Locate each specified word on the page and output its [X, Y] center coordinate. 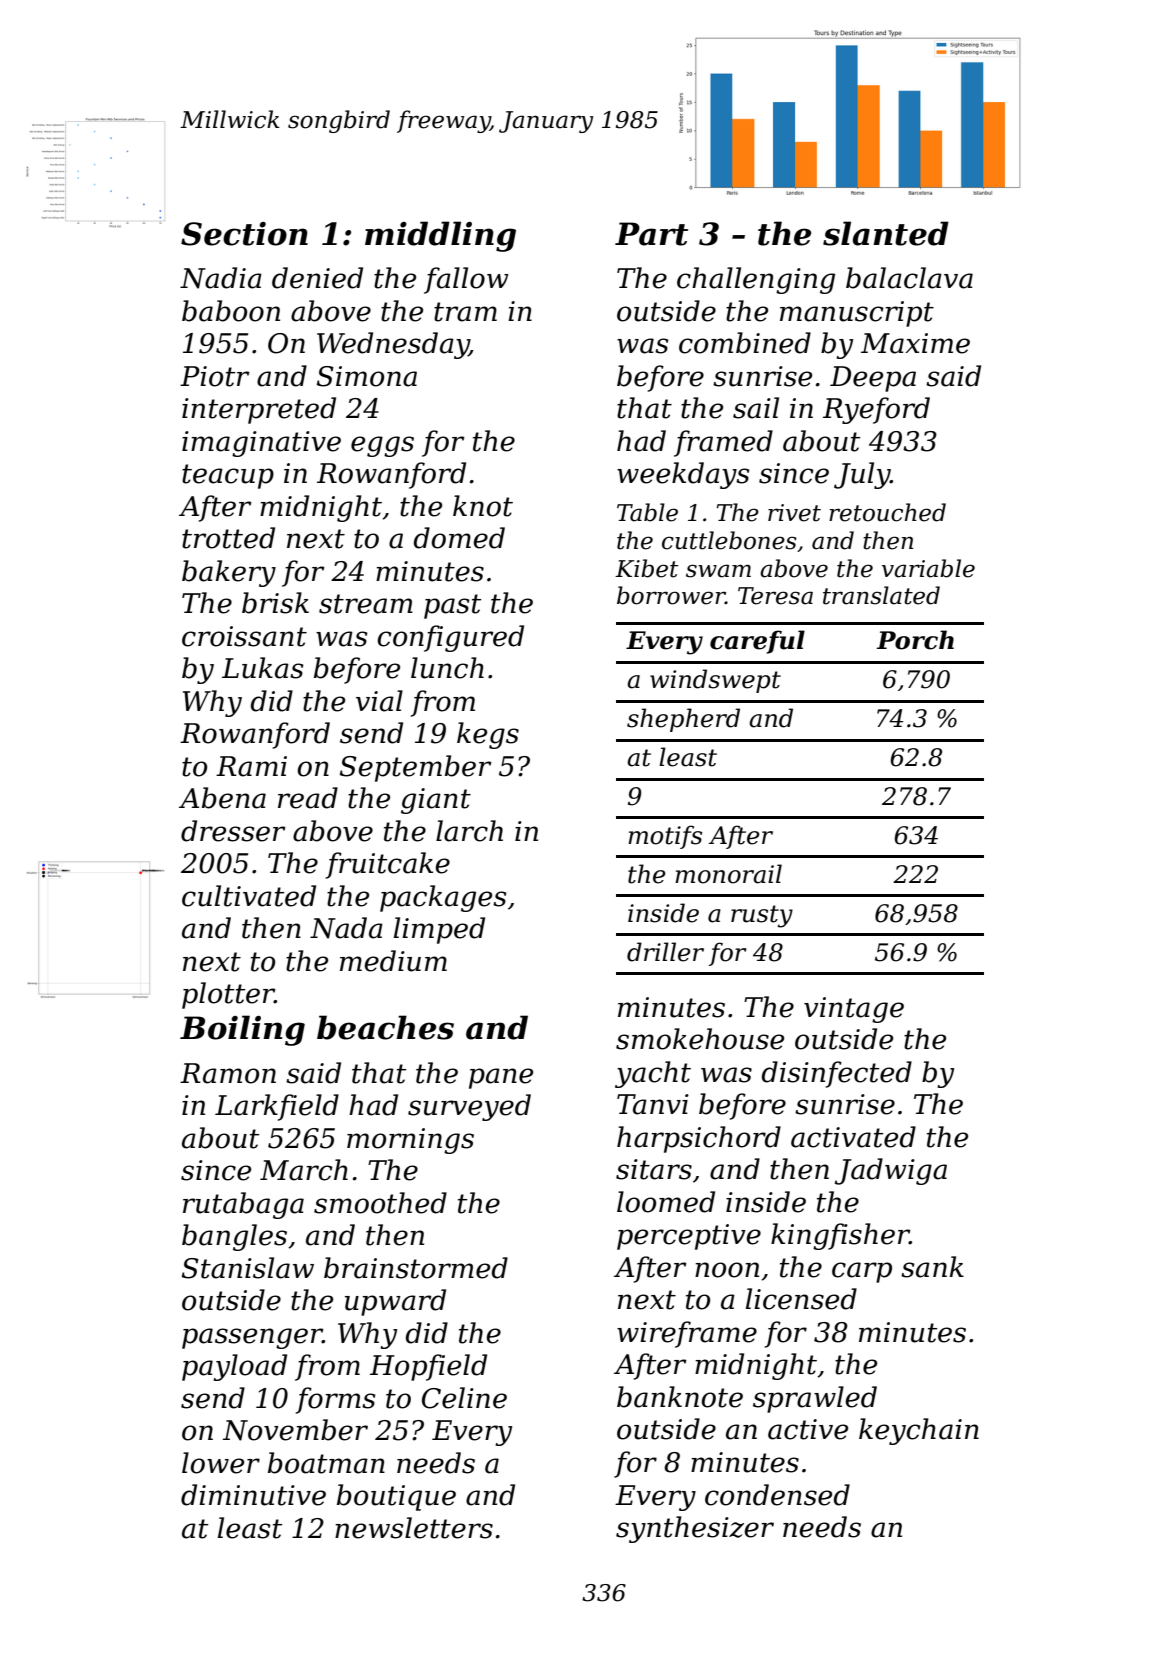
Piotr [215, 376]
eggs [382, 446]
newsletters [414, 1528]
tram [465, 312]
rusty [762, 916]
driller [665, 952]
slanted [886, 233]
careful [757, 642]
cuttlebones [729, 540]
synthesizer [695, 1529]
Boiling [242, 1030]
